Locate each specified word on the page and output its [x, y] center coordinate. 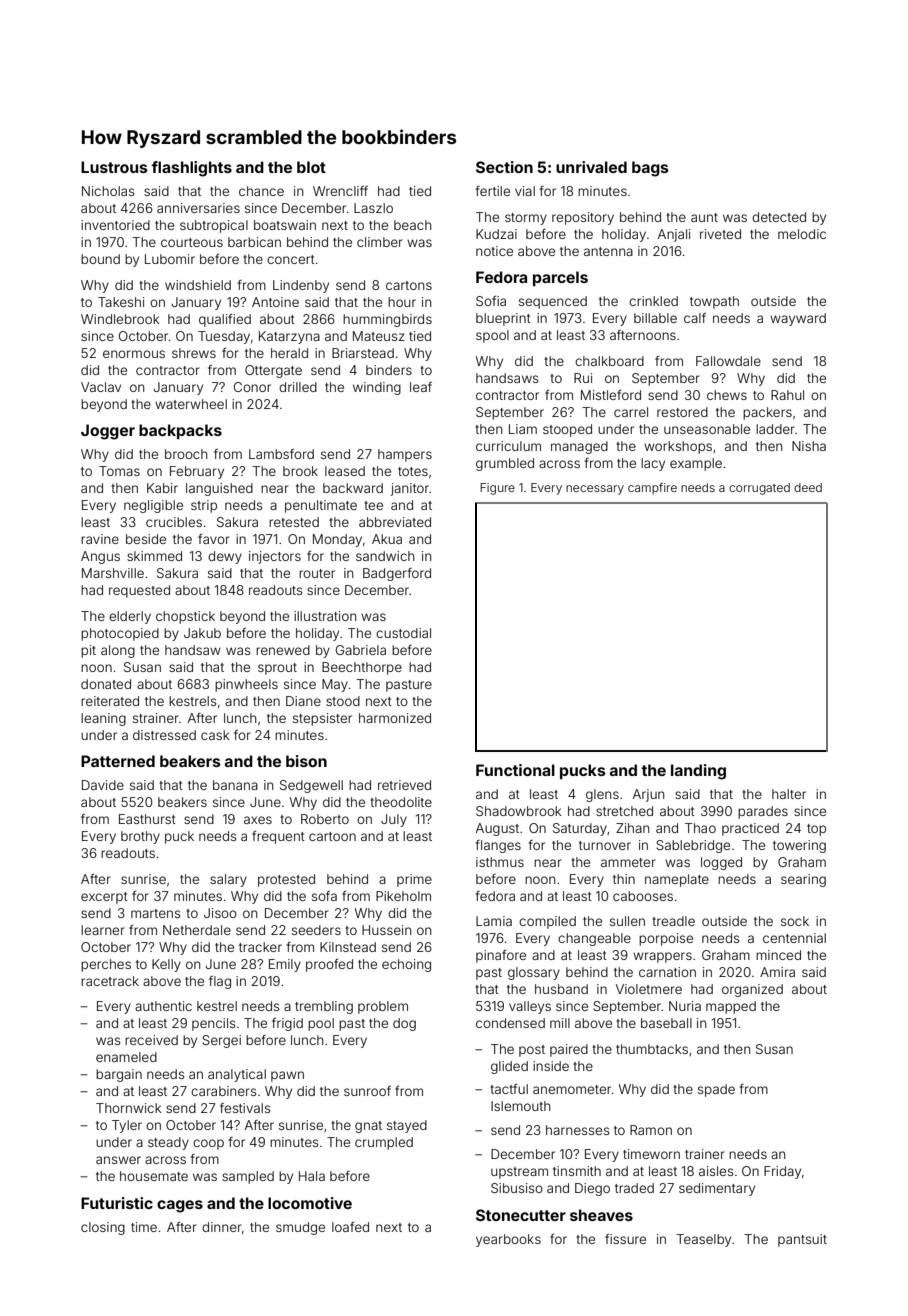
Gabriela [361, 650]
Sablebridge [693, 846]
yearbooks [508, 1240]
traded [634, 1188]
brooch [186, 454]
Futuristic [117, 1203]
